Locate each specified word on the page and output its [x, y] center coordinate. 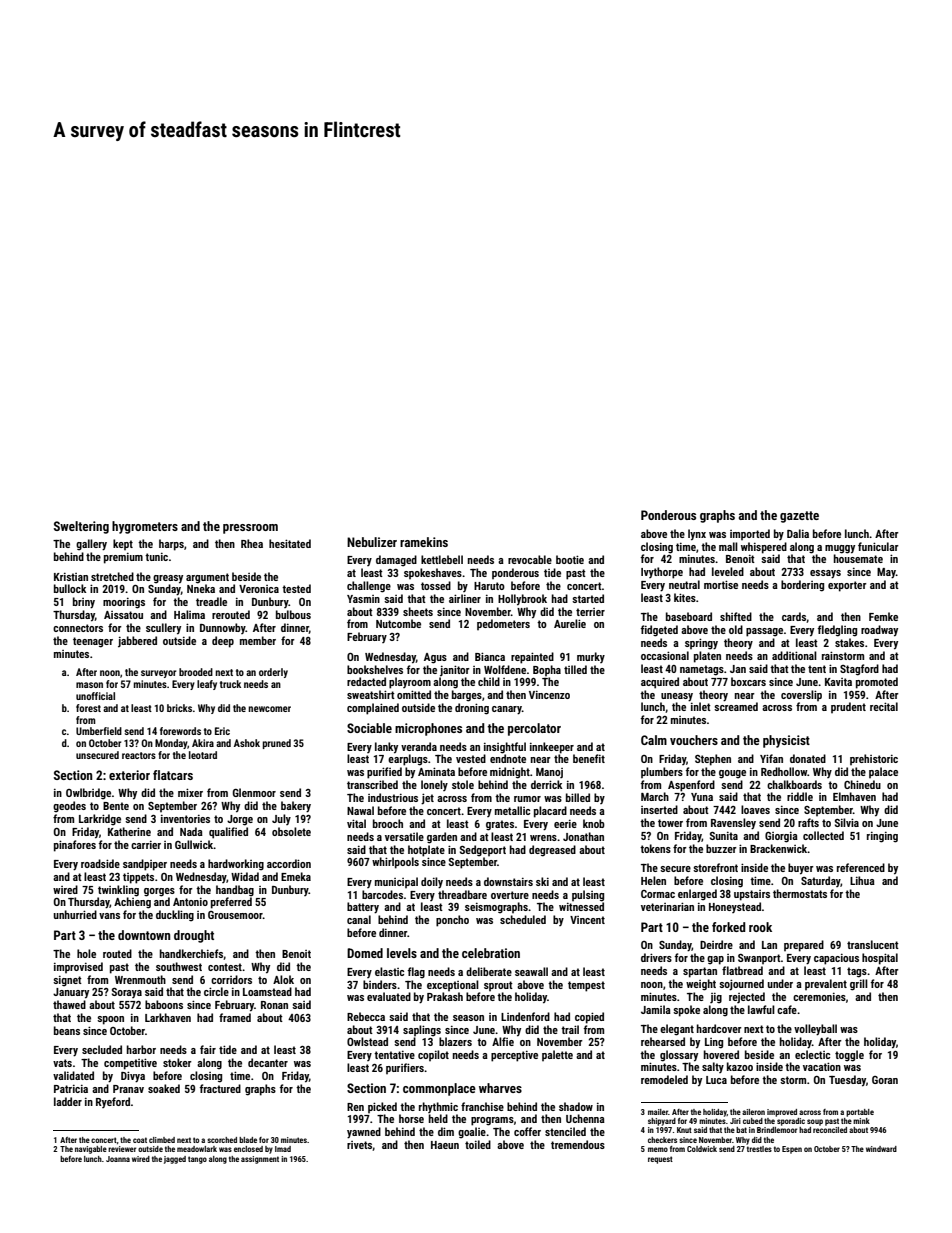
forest [88, 708]
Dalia [798, 533]
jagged [175, 1160]
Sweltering [81, 527]
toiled [478, 1144]
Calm [654, 740]
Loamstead [267, 991]
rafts [808, 822]
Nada [191, 831]
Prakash [445, 996]
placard [550, 812]
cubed [753, 1121]
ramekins [424, 542]
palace [883, 772]
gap [715, 960]
